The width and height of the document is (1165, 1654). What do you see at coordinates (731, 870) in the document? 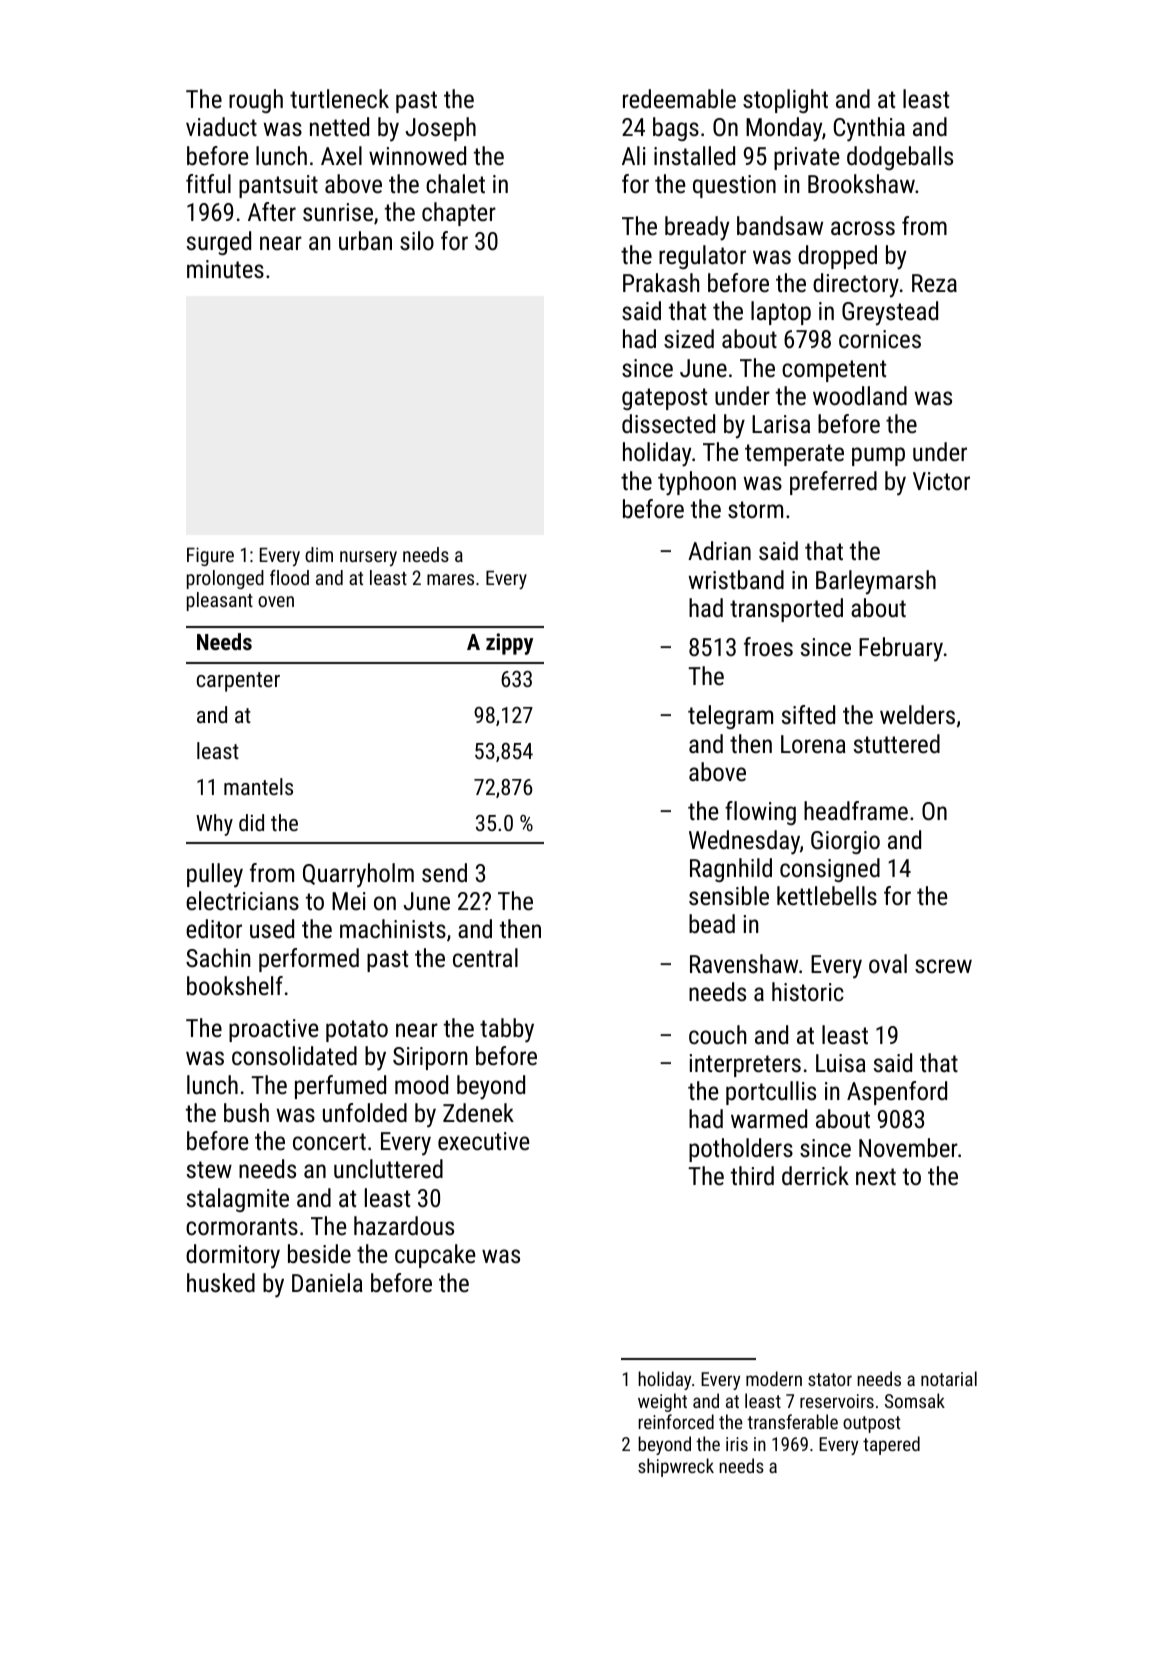
I see `Ragnhild` at bounding box center [731, 870].
